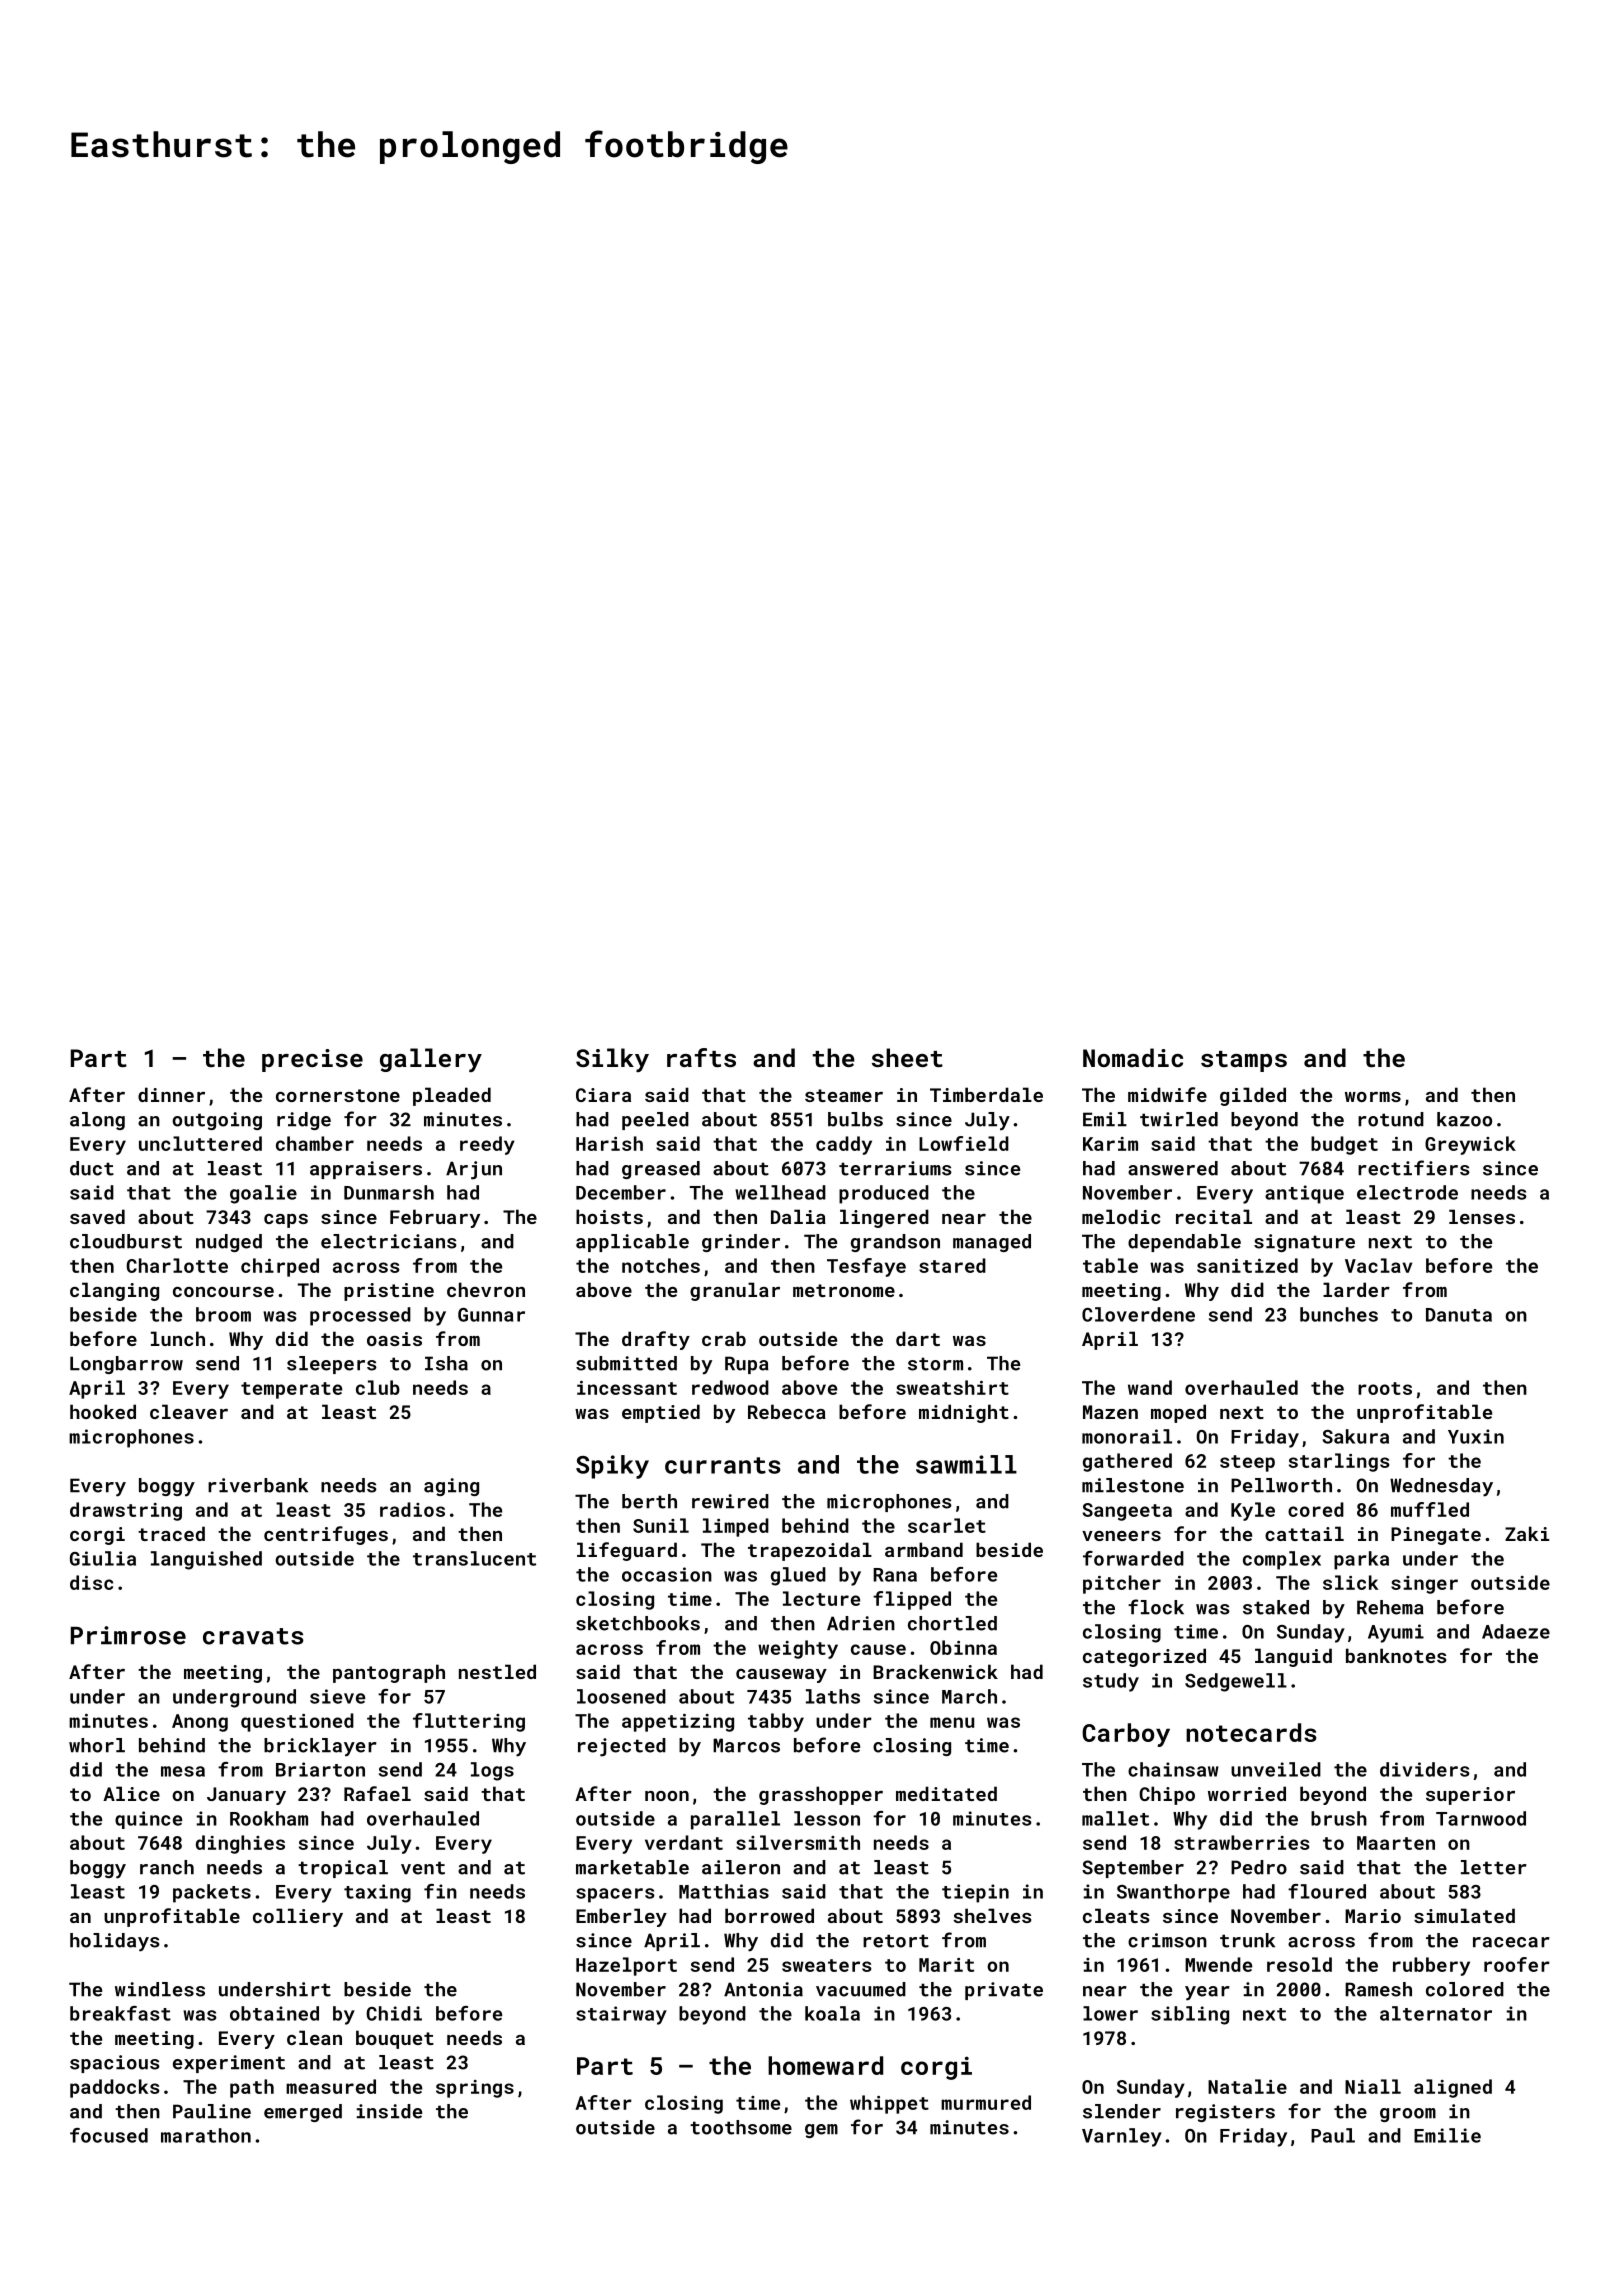  I want to click on sanitized, so click(1247, 1265).
